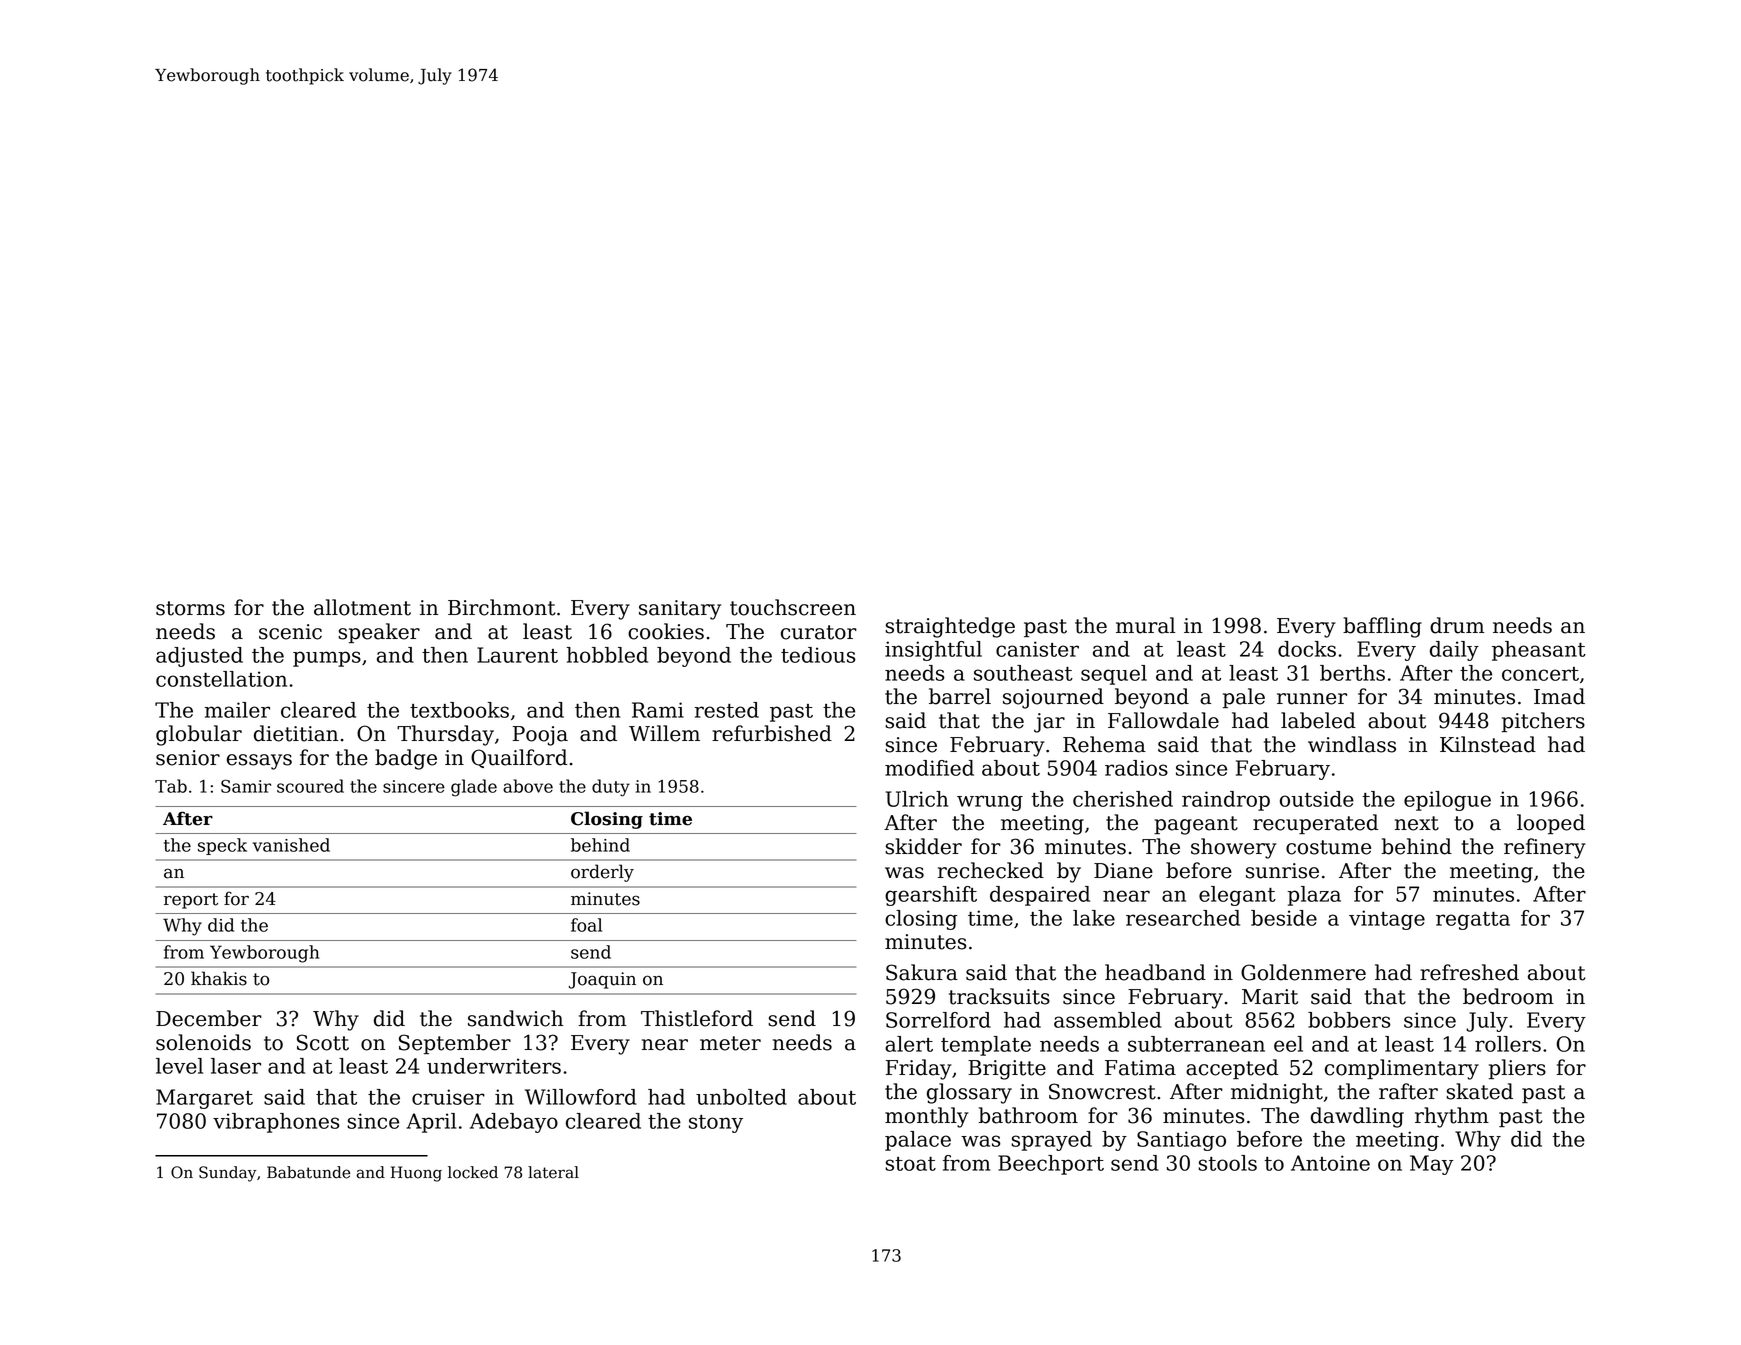 The image size is (1741, 1345). What do you see at coordinates (1508, 1044) in the document?
I see `rollers` at bounding box center [1508, 1044].
